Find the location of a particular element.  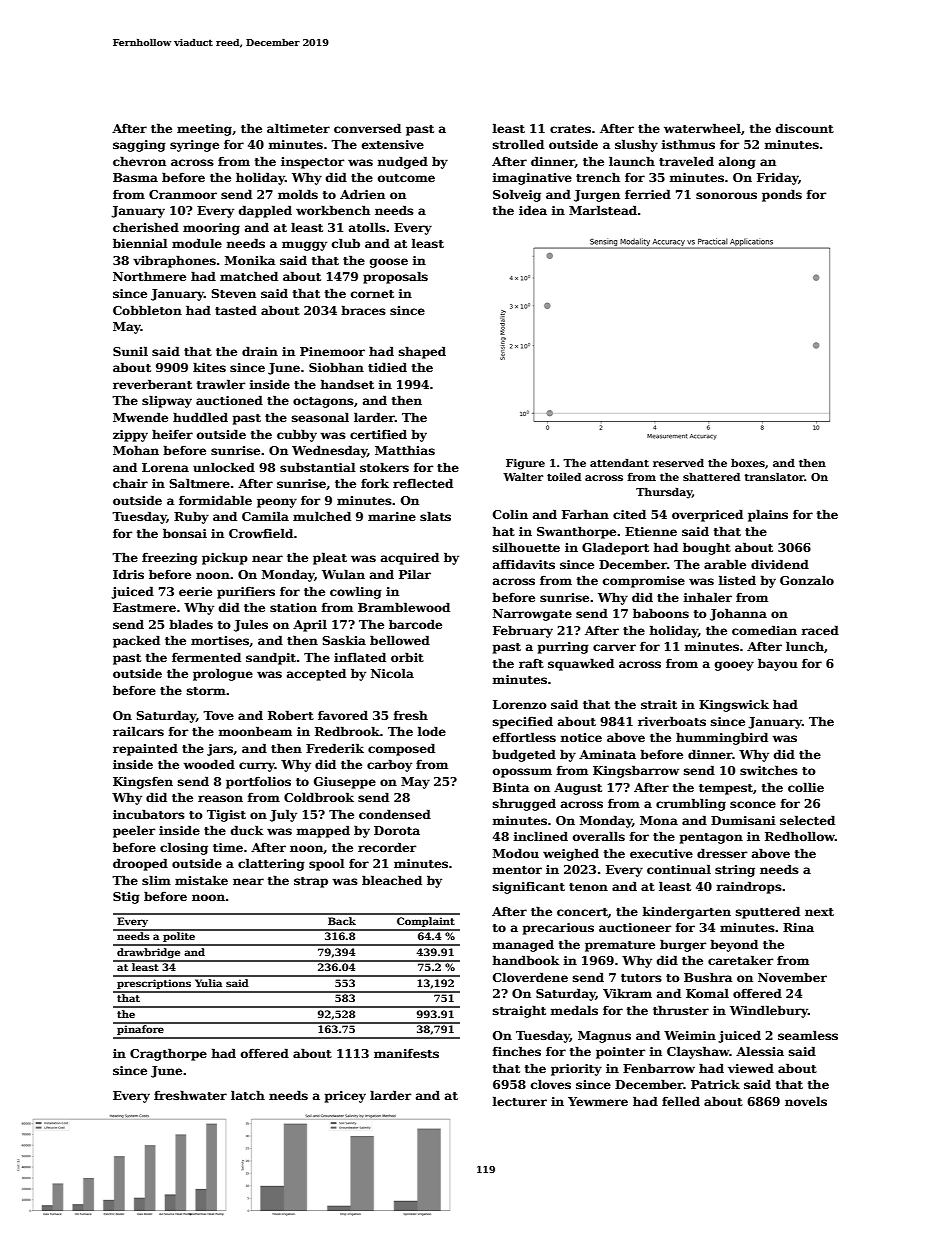

strolled is located at coordinates (518, 144).
